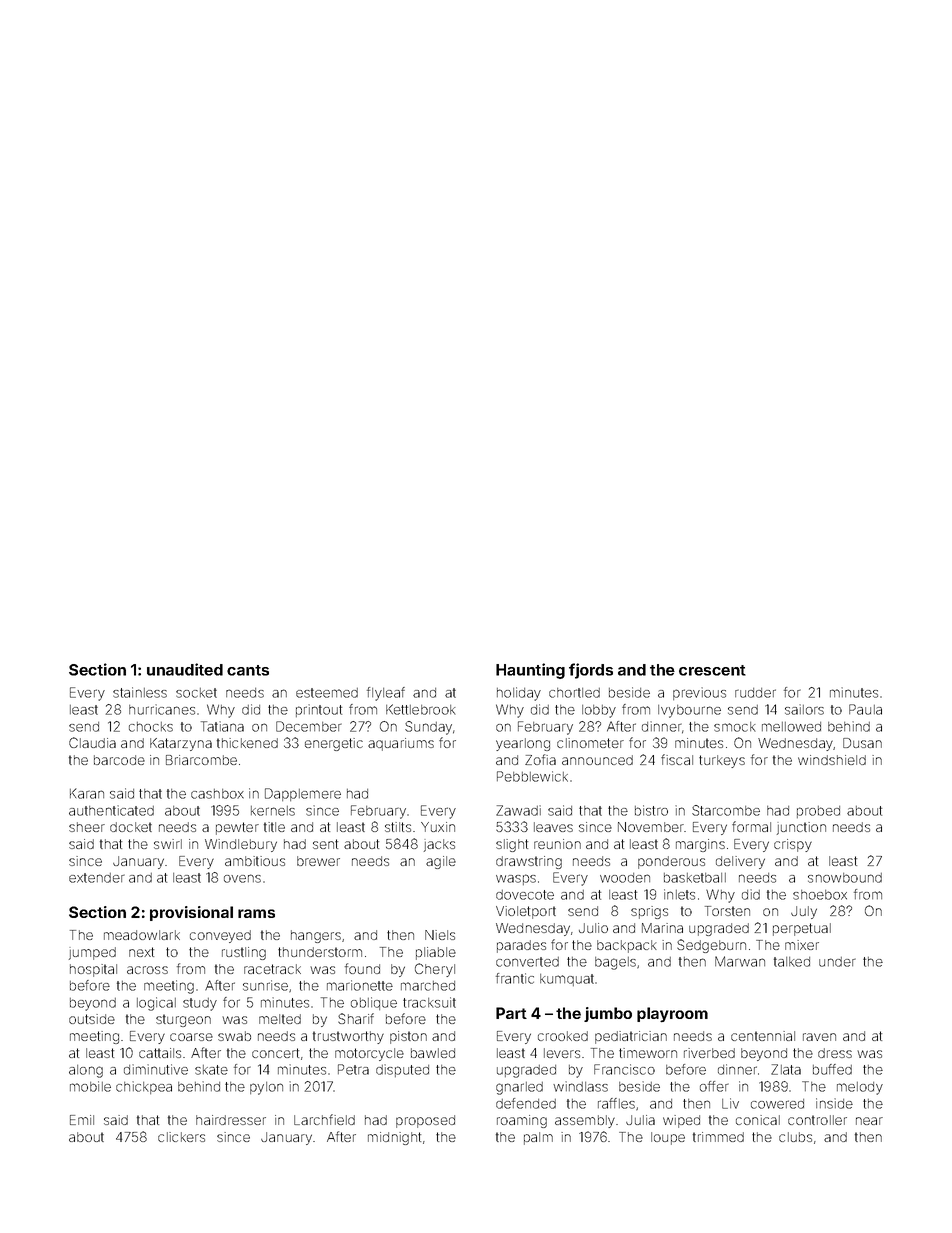 The width and height of the screenshot is (952, 1233). Describe the element at coordinates (530, 671) in the screenshot. I see `Haunting` at that location.
